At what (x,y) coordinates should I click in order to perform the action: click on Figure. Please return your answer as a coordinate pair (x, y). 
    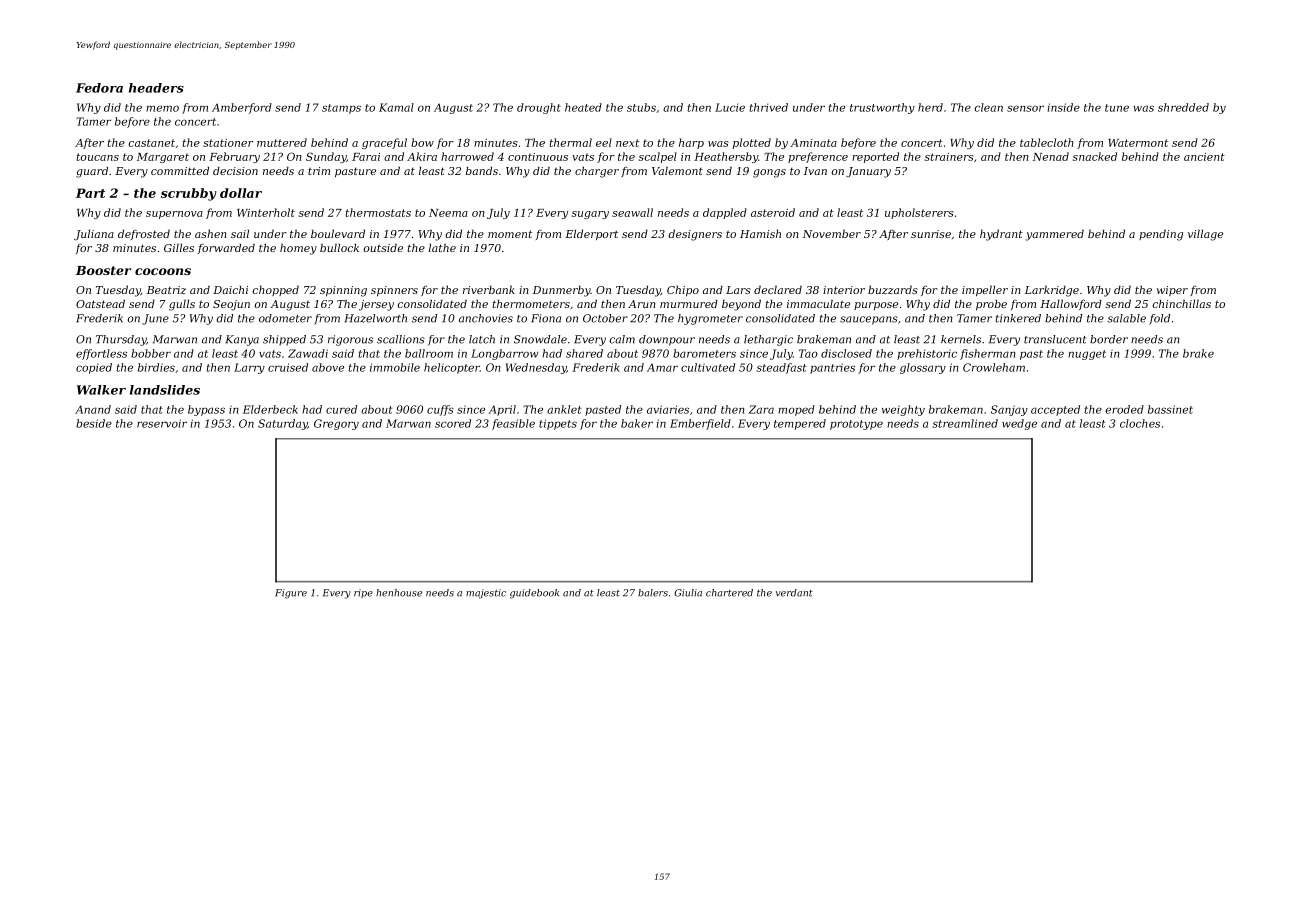
    Looking at the image, I should click on (291, 594).
